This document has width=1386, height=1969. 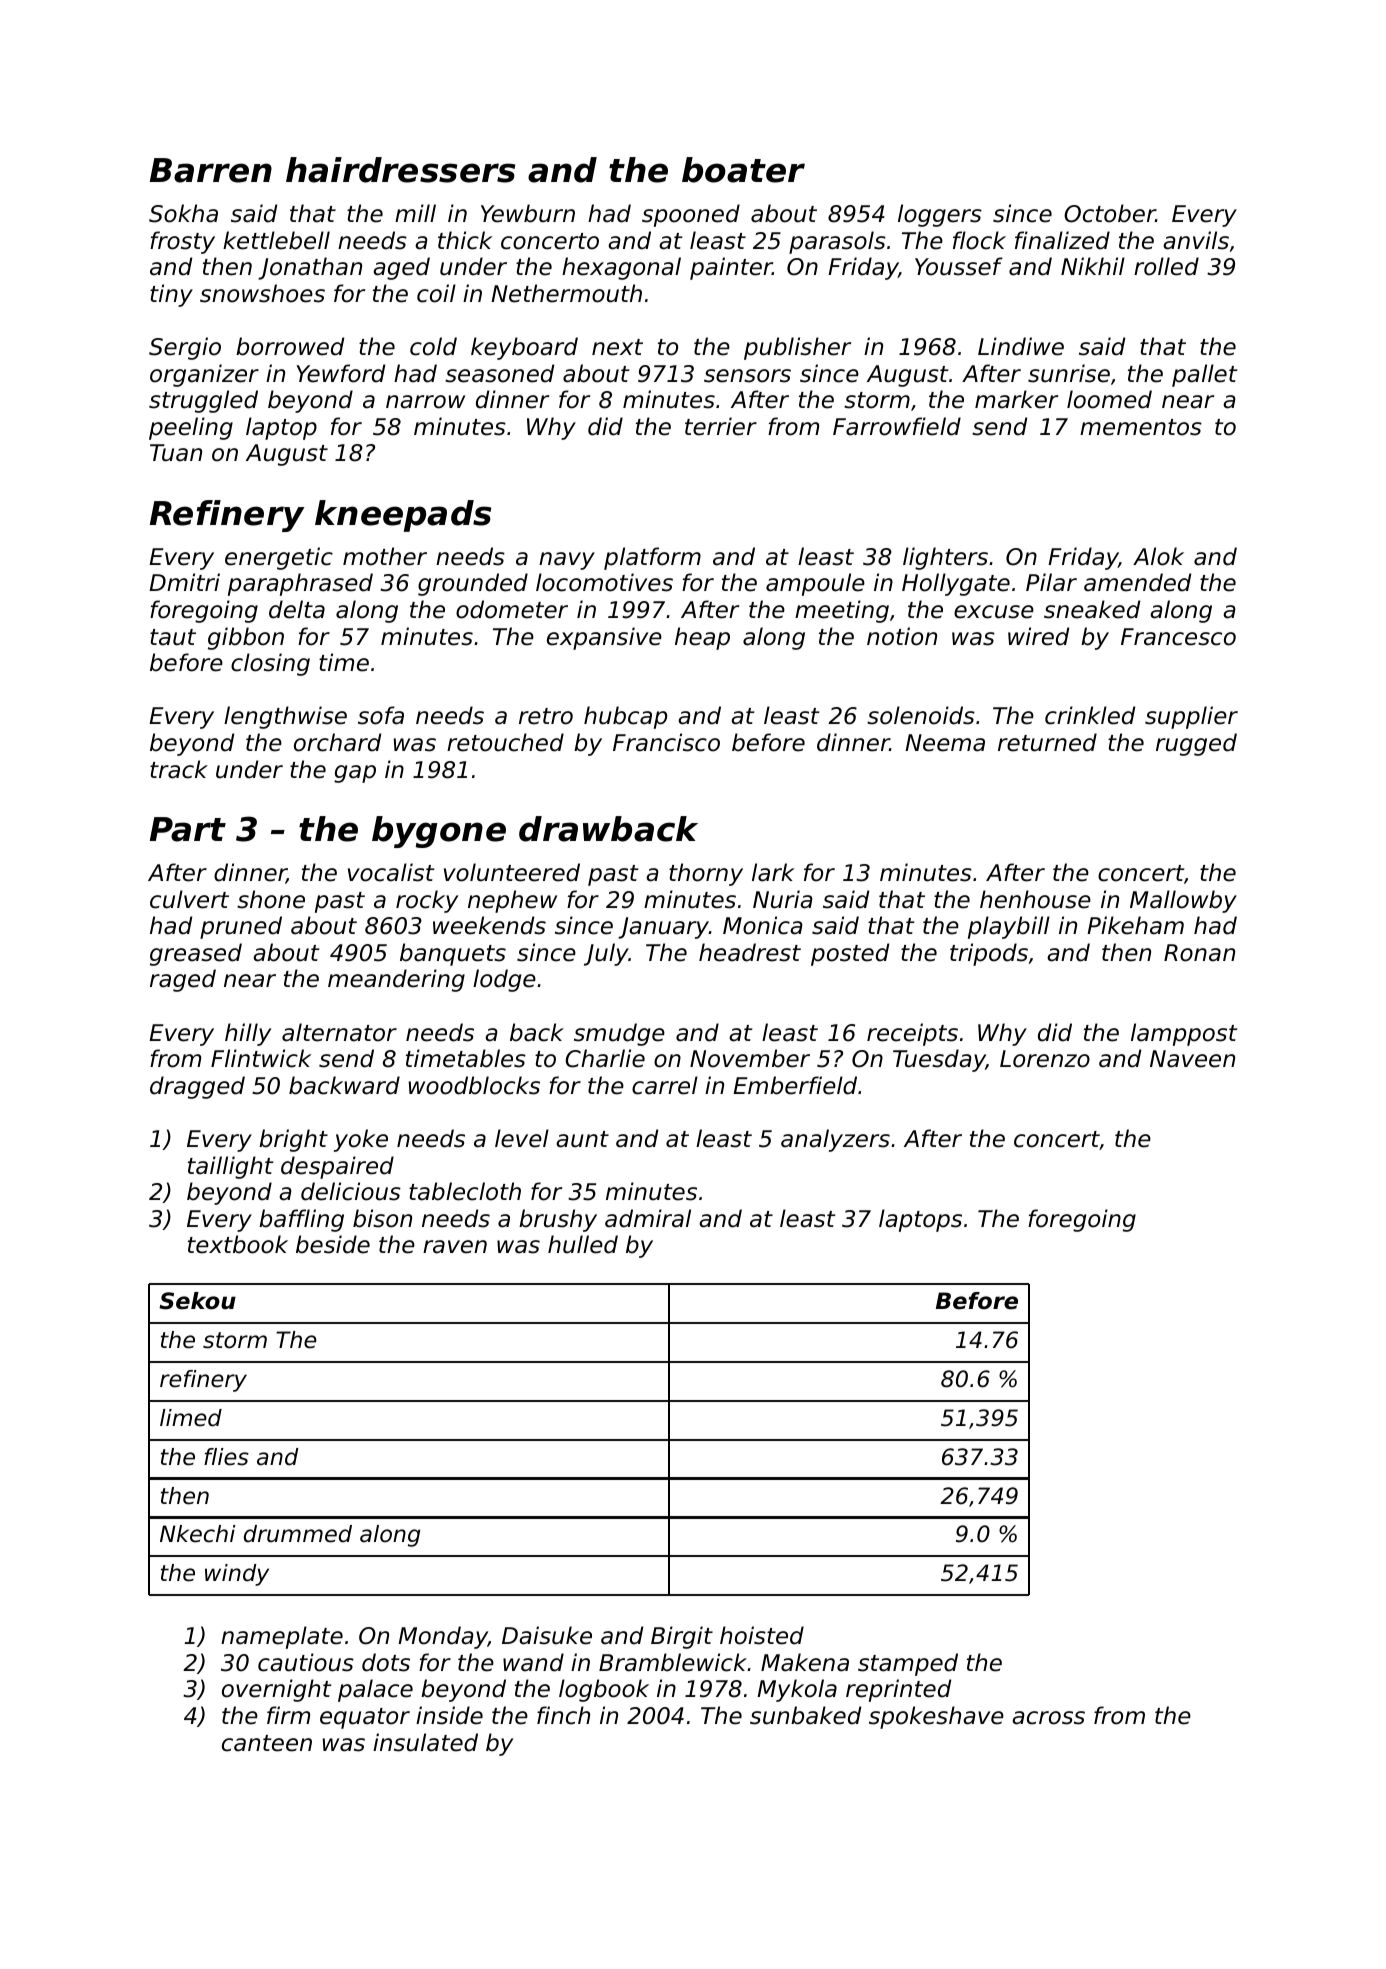 I want to click on vocalist, so click(x=391, y=872).
